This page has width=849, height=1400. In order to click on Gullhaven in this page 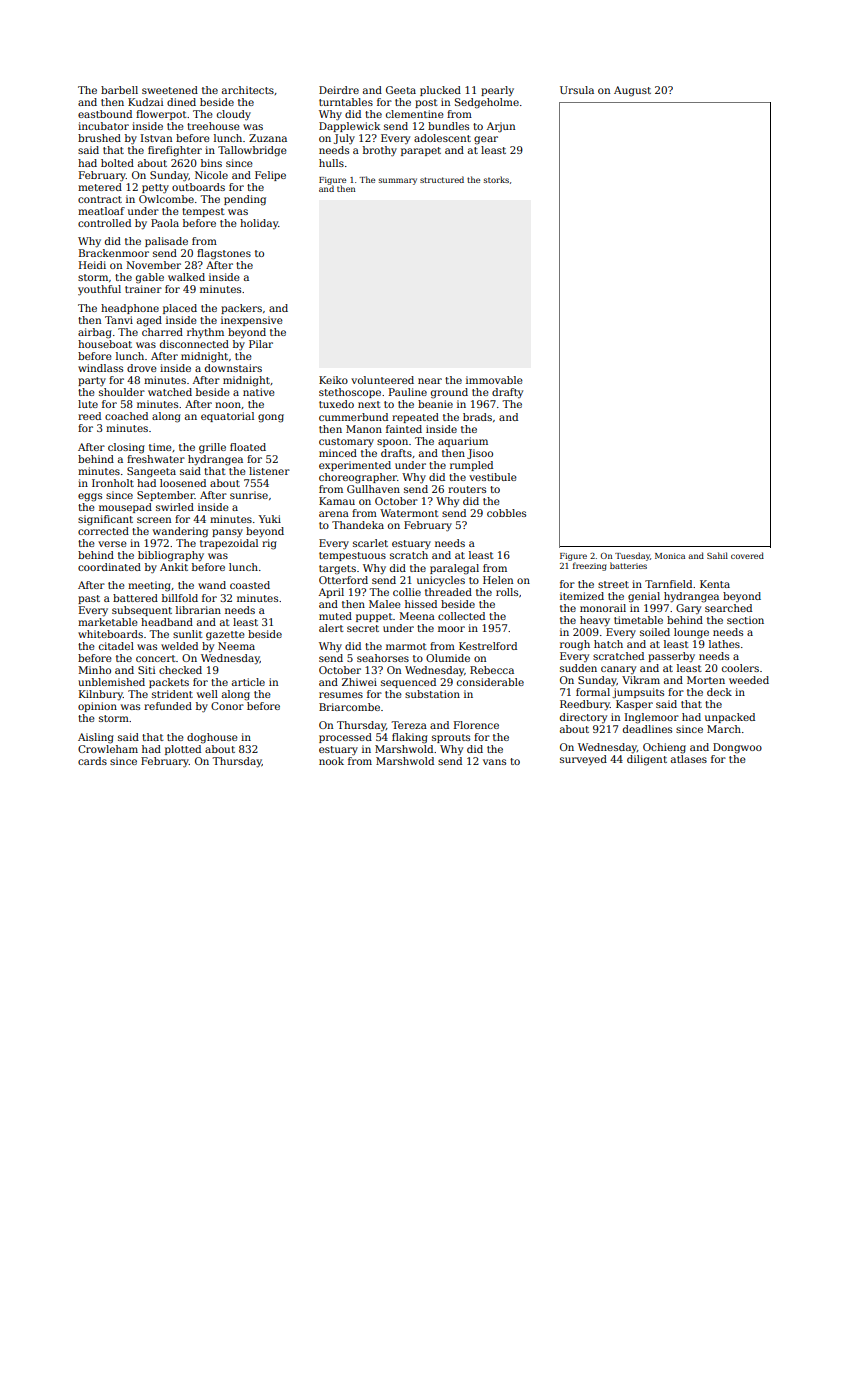, I will do `click(373, 489)`.
